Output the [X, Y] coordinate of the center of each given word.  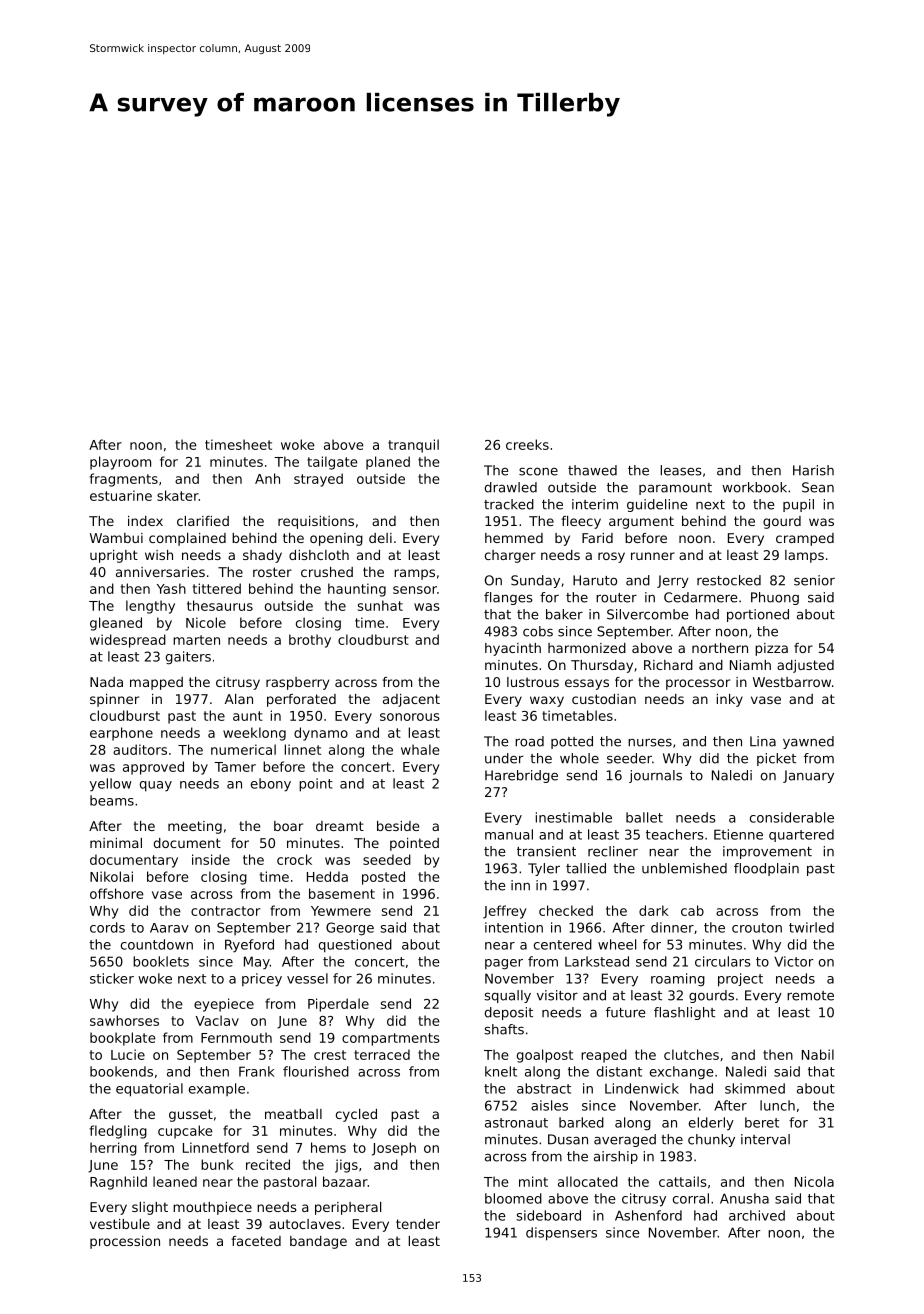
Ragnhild [118, 1183]
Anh [267, 478]
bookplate [123, 1039]
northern [720, 648]
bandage [318, 1242]
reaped [604, 1056]
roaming [678, 980]
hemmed [514, 538]
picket [776, 759]
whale [420, 749]
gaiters [188, 658]
